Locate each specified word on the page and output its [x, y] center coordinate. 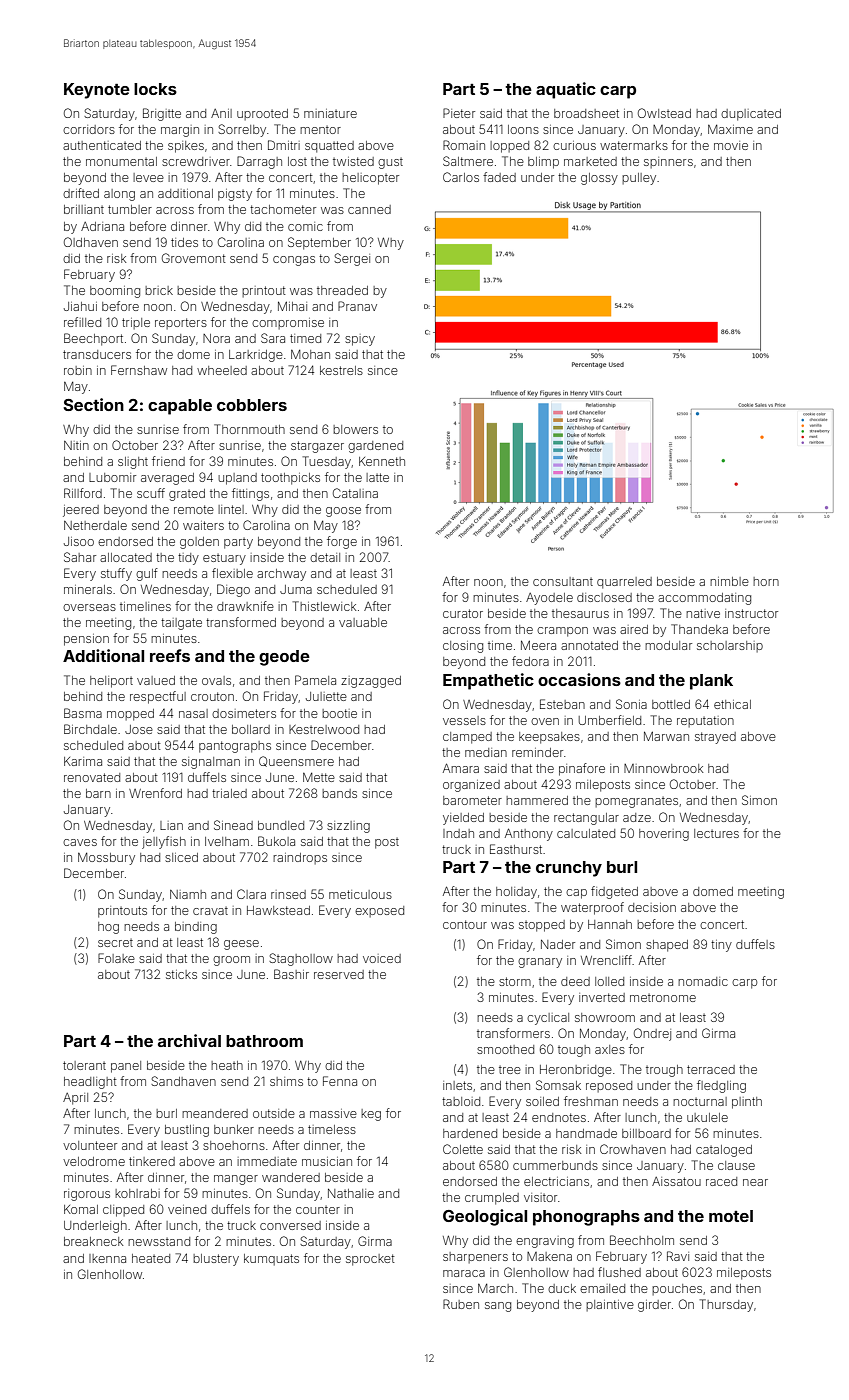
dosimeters [244, 713]
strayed [715, 738]
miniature [330, 113]
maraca [464, 1273]
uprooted [262, 114]
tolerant [84, 1065]
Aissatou [676, 1181]
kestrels [341, 370]
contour [465, 924]
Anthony [529, 834]
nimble [729, 581]
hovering [664, 835]
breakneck [93, 1241]
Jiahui [80, 306]
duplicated [751, 115]
